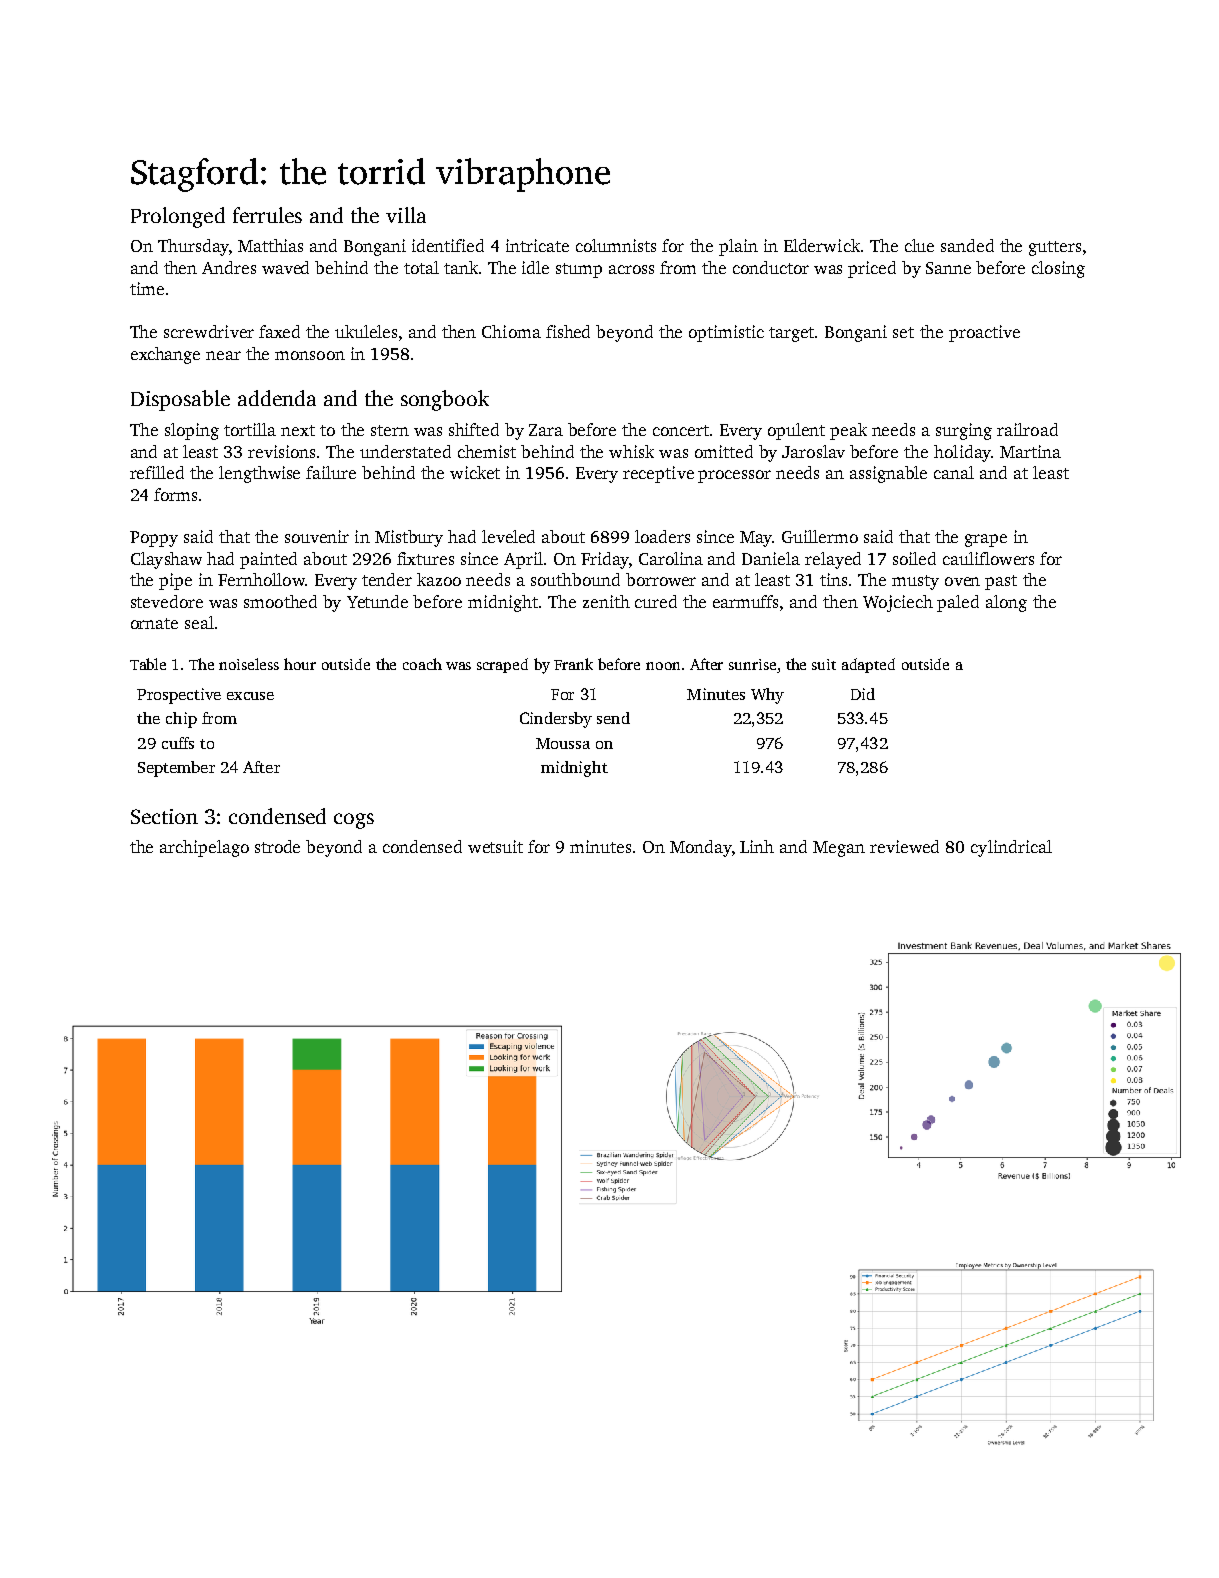 The image size is (1219, 1578). I want to click on Did, so click(863, 694).
